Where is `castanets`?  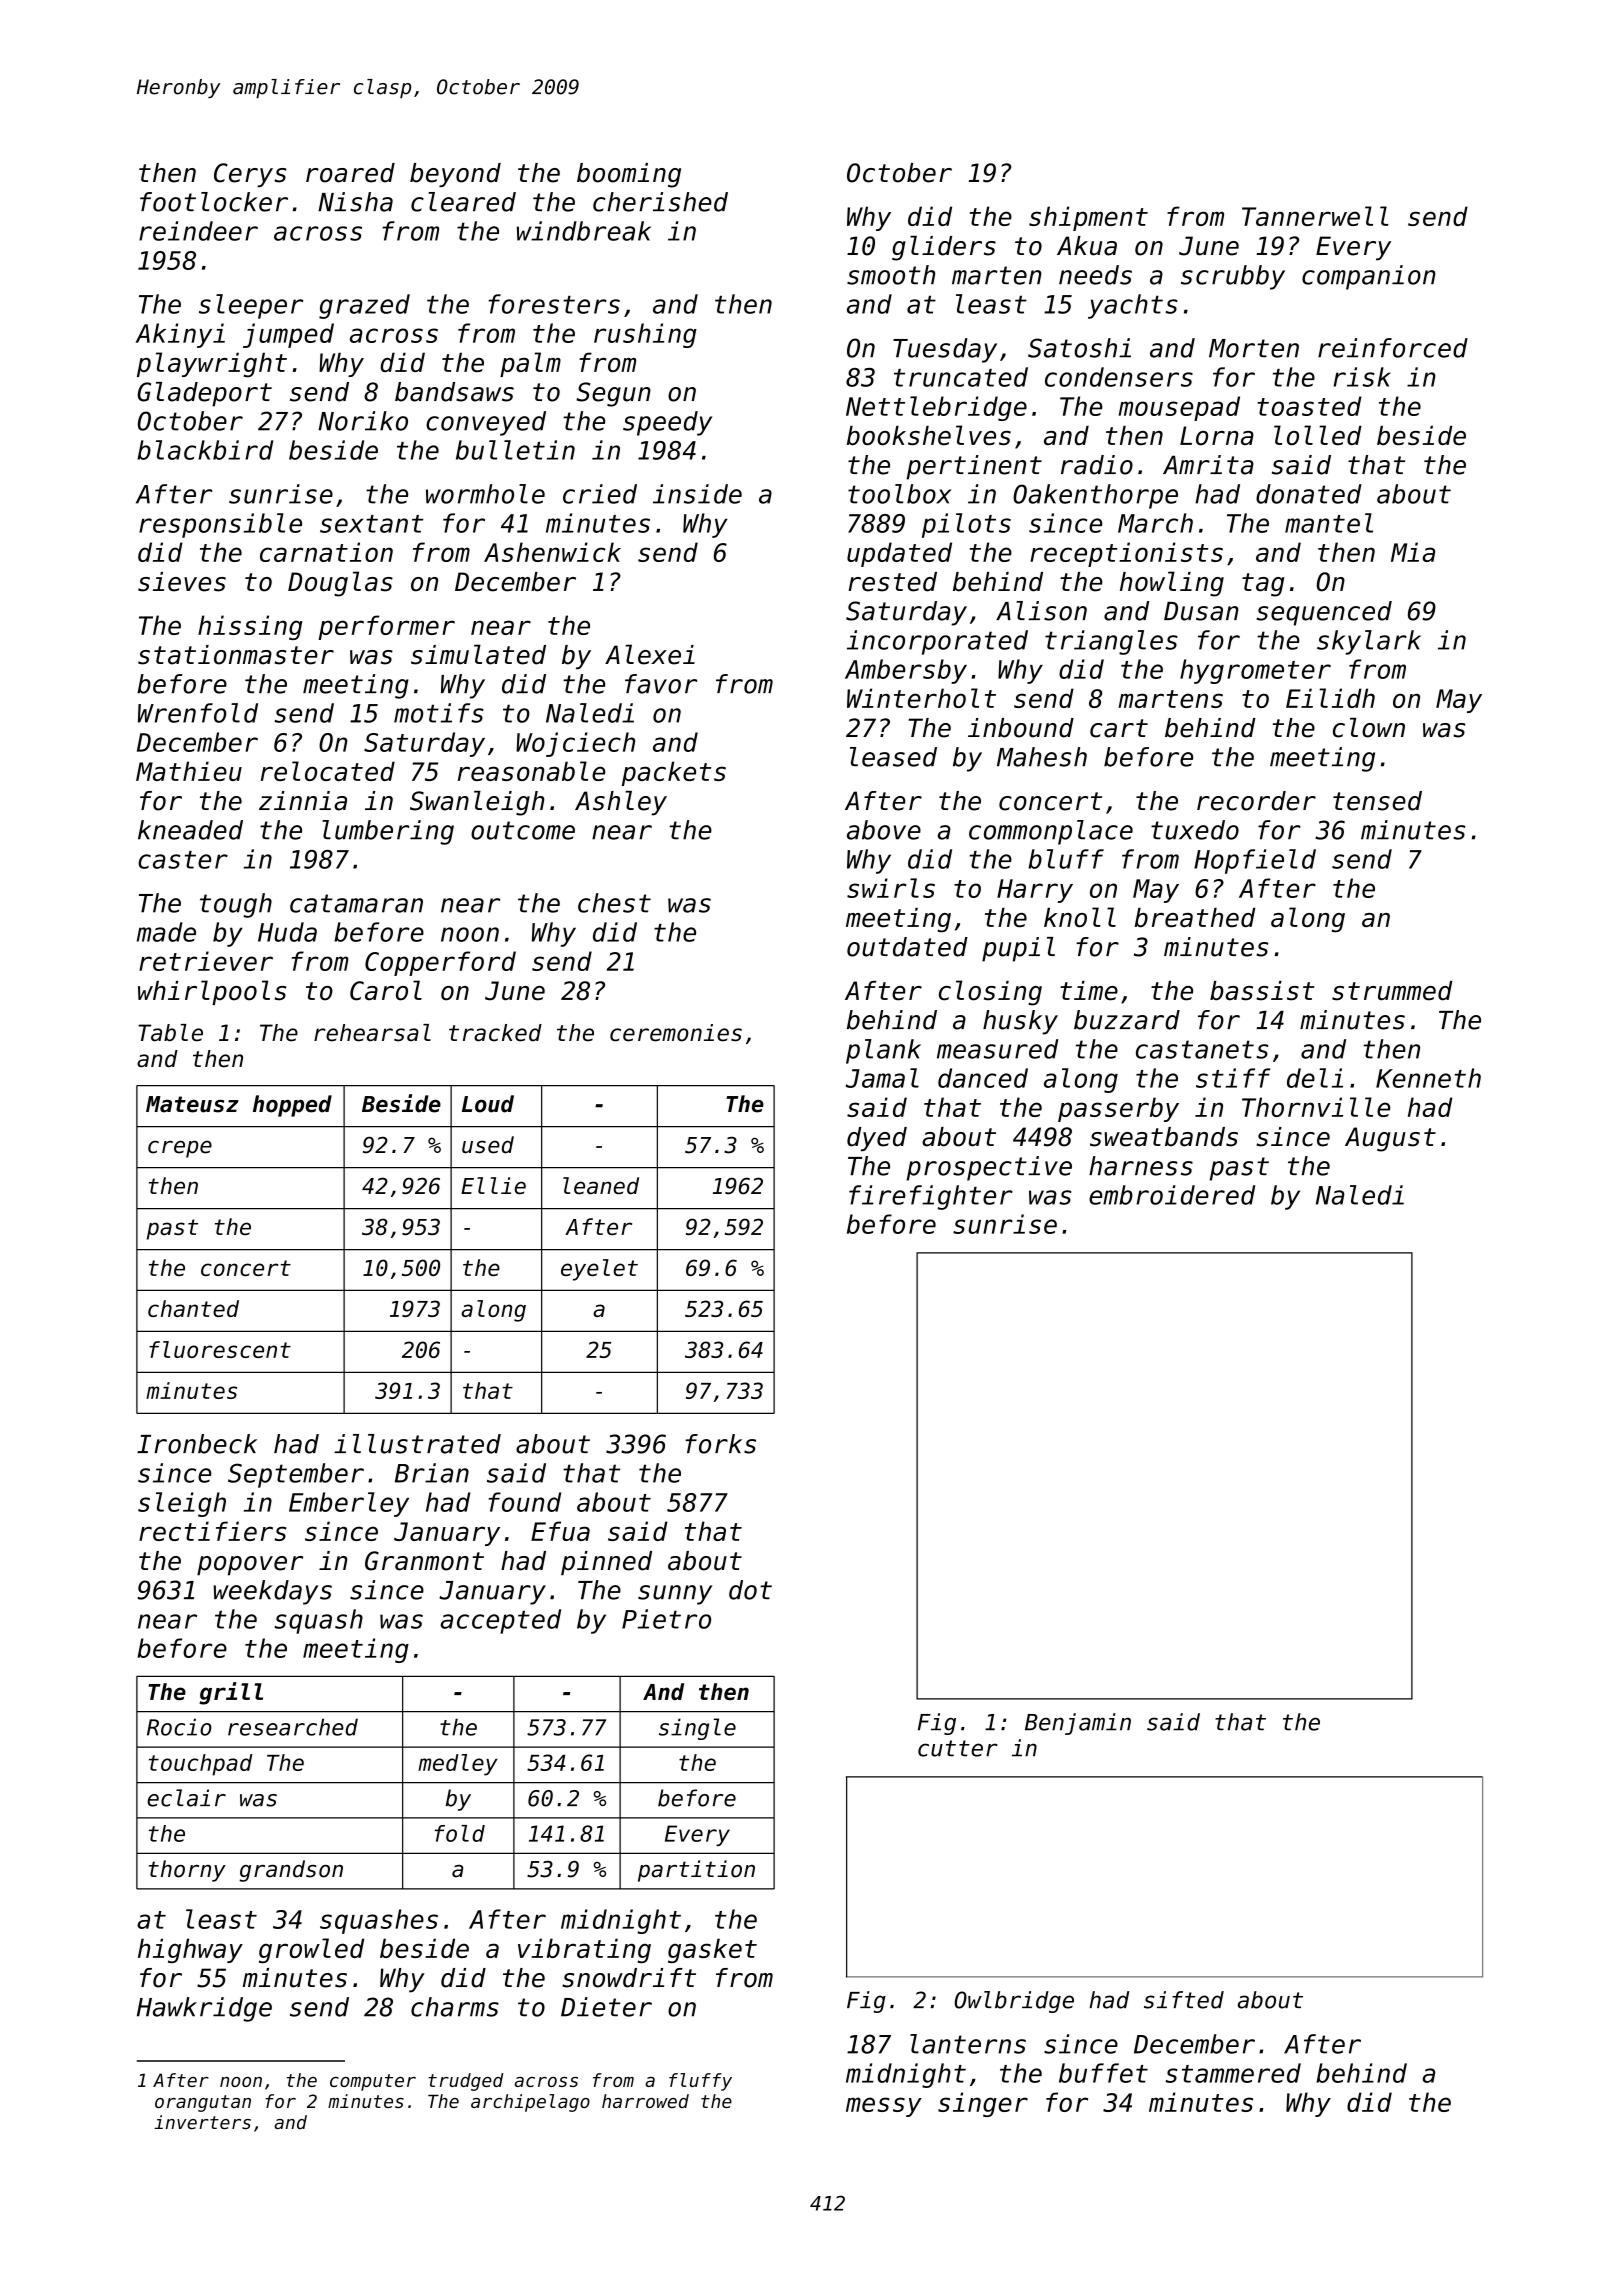 castanets is located at coordinates (1202, 1049).
